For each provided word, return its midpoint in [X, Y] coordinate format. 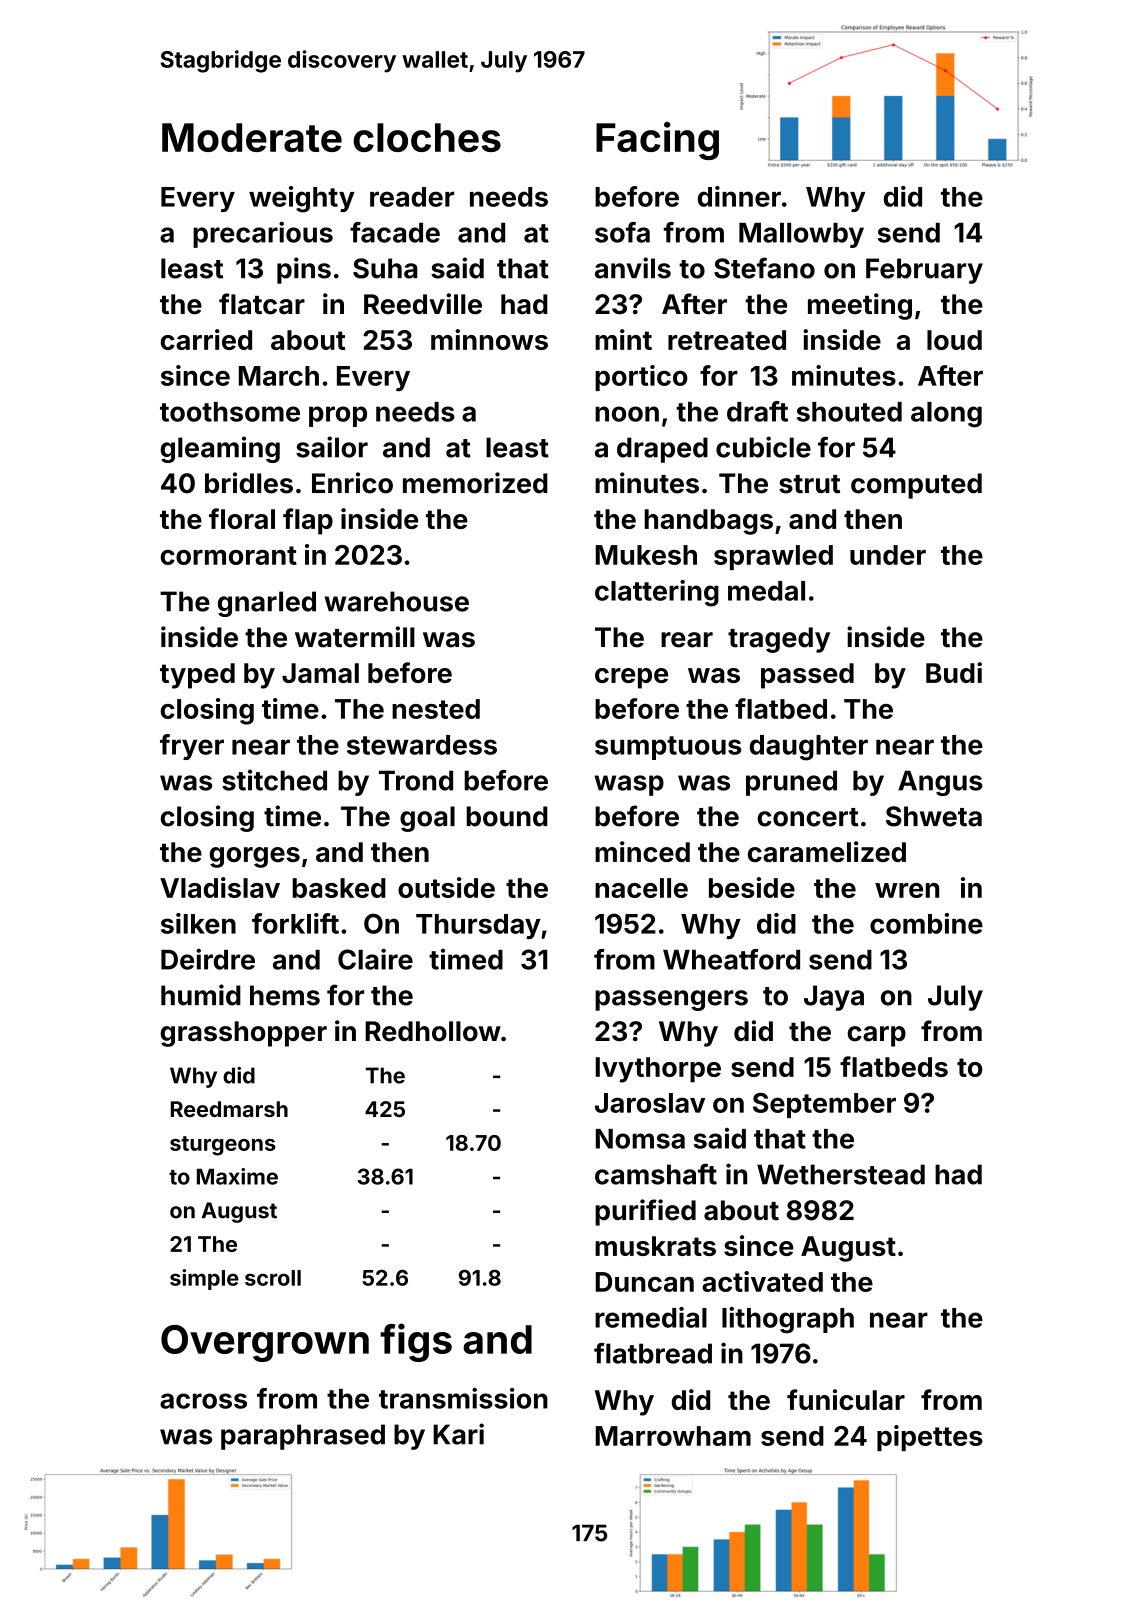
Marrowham [673, 1436]
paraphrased [303, 1437]
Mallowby [801, 235]
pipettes [930, 1438]
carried [206, 339]
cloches [427, 137]
